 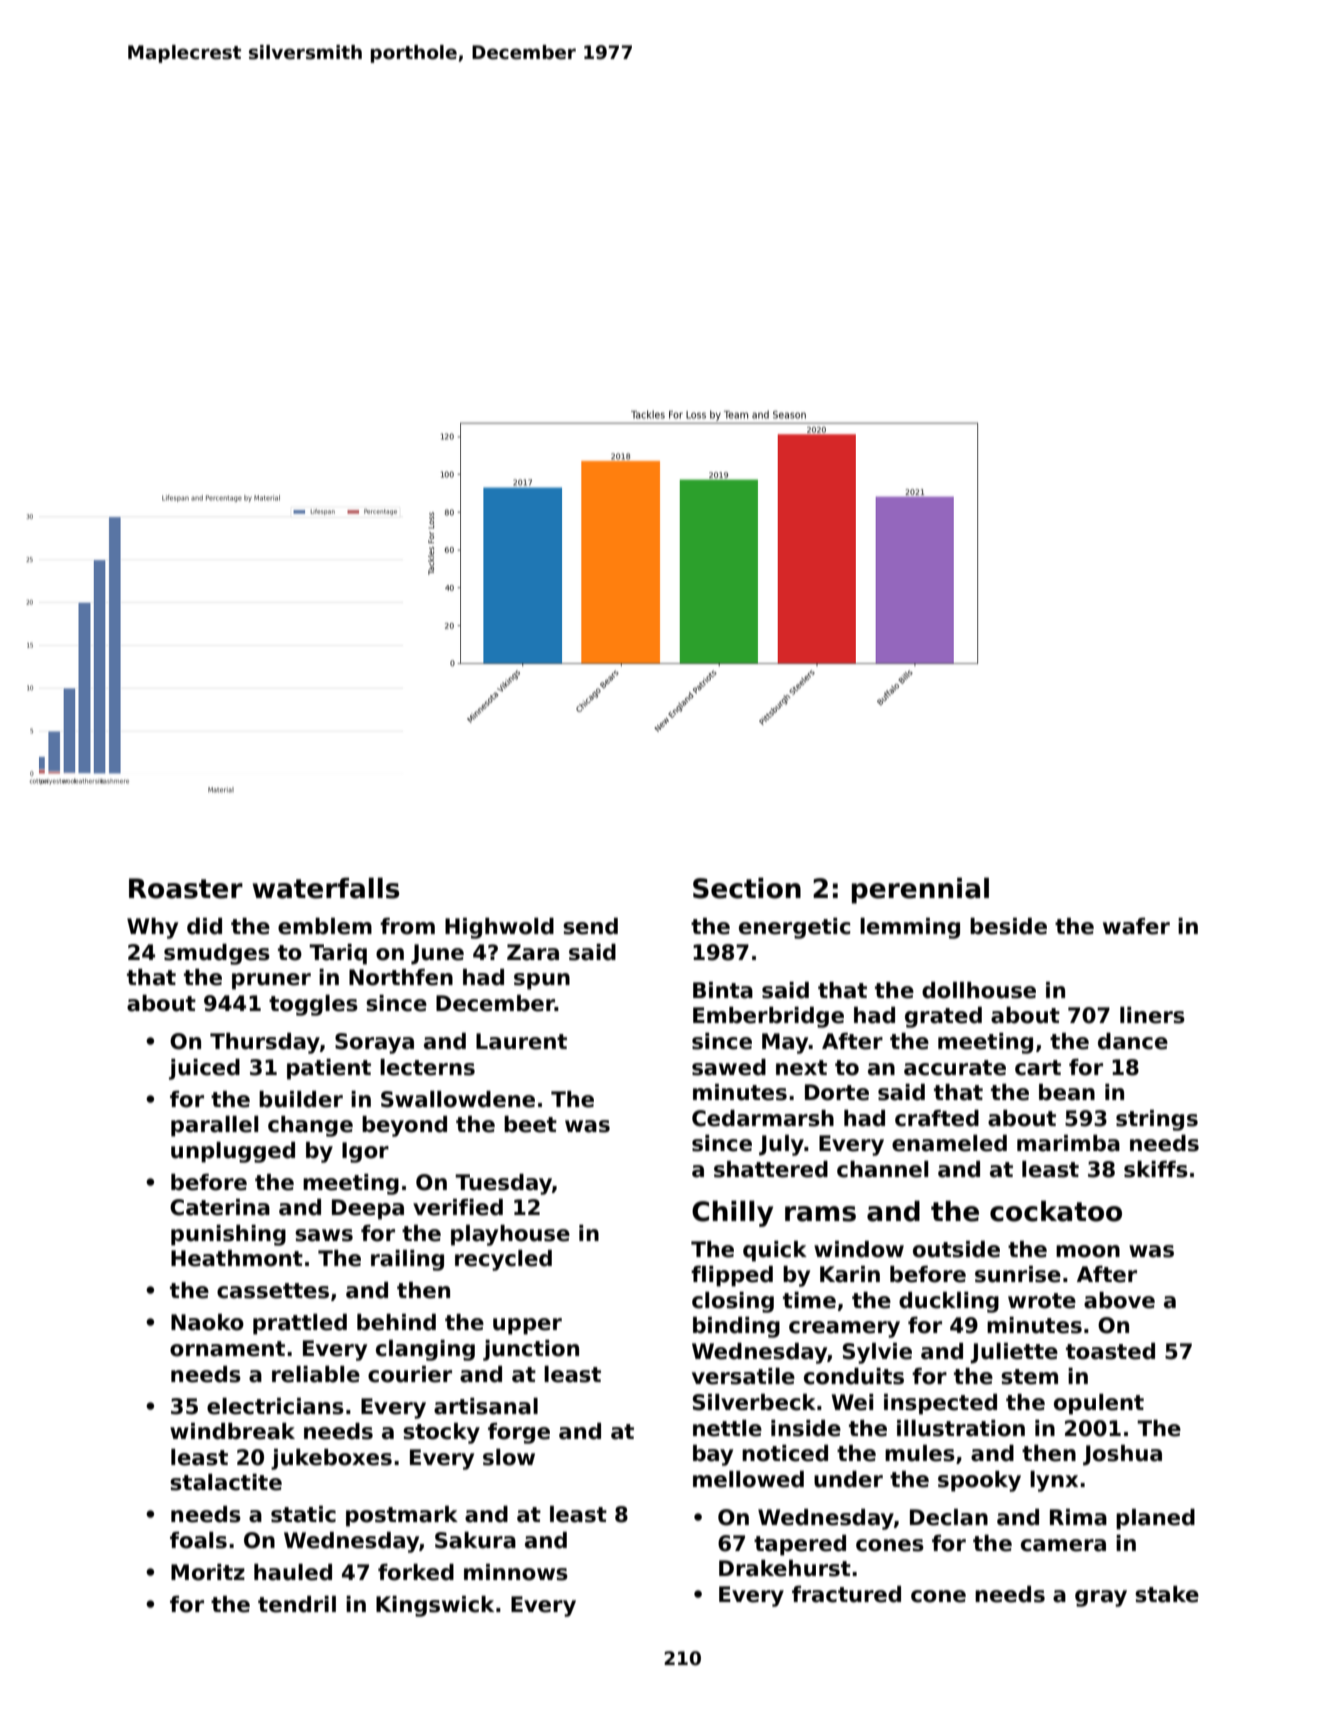 I want to click on windbreak, so click(x=232, y=1431).
